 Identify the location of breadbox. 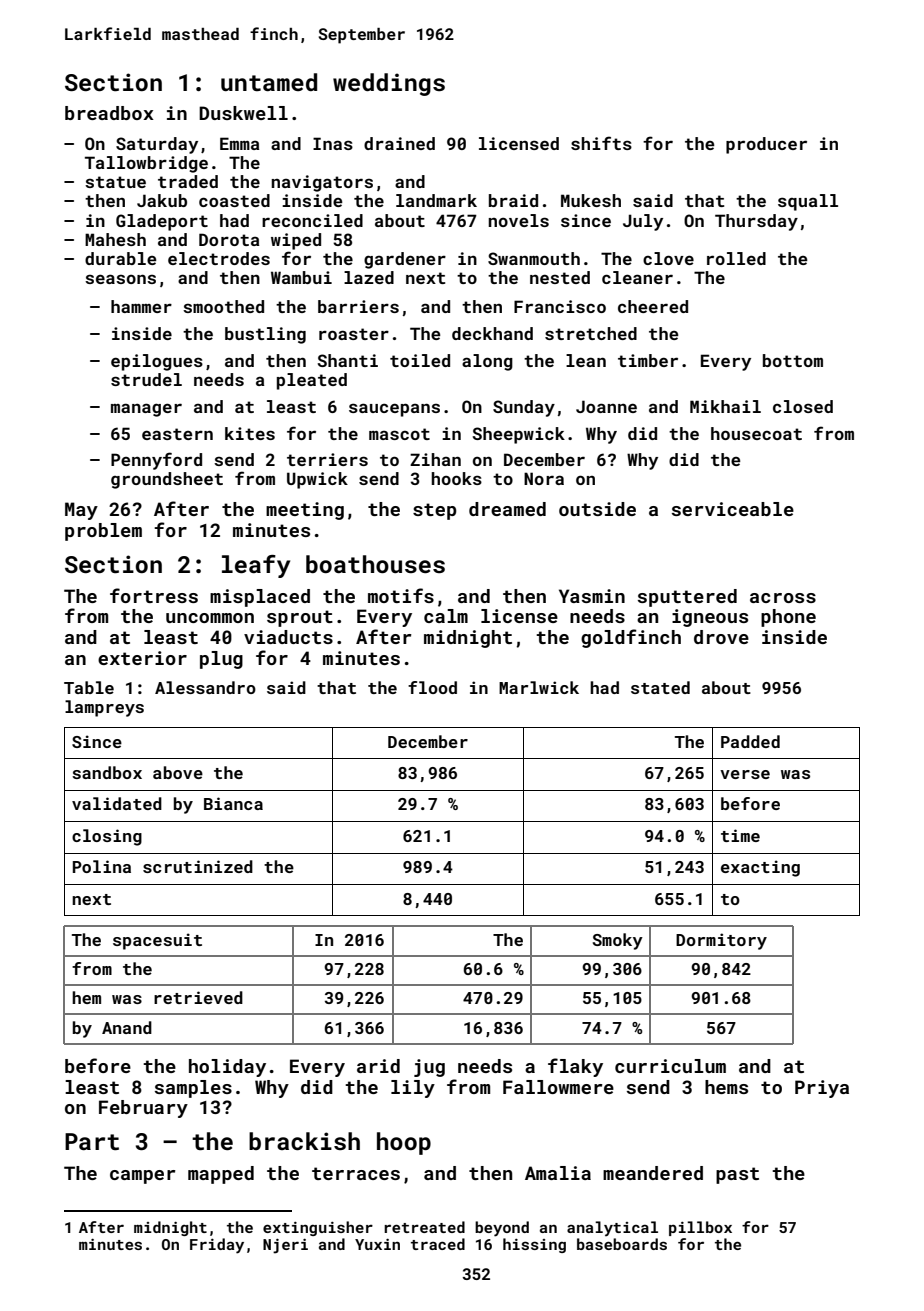
(109, 113).
